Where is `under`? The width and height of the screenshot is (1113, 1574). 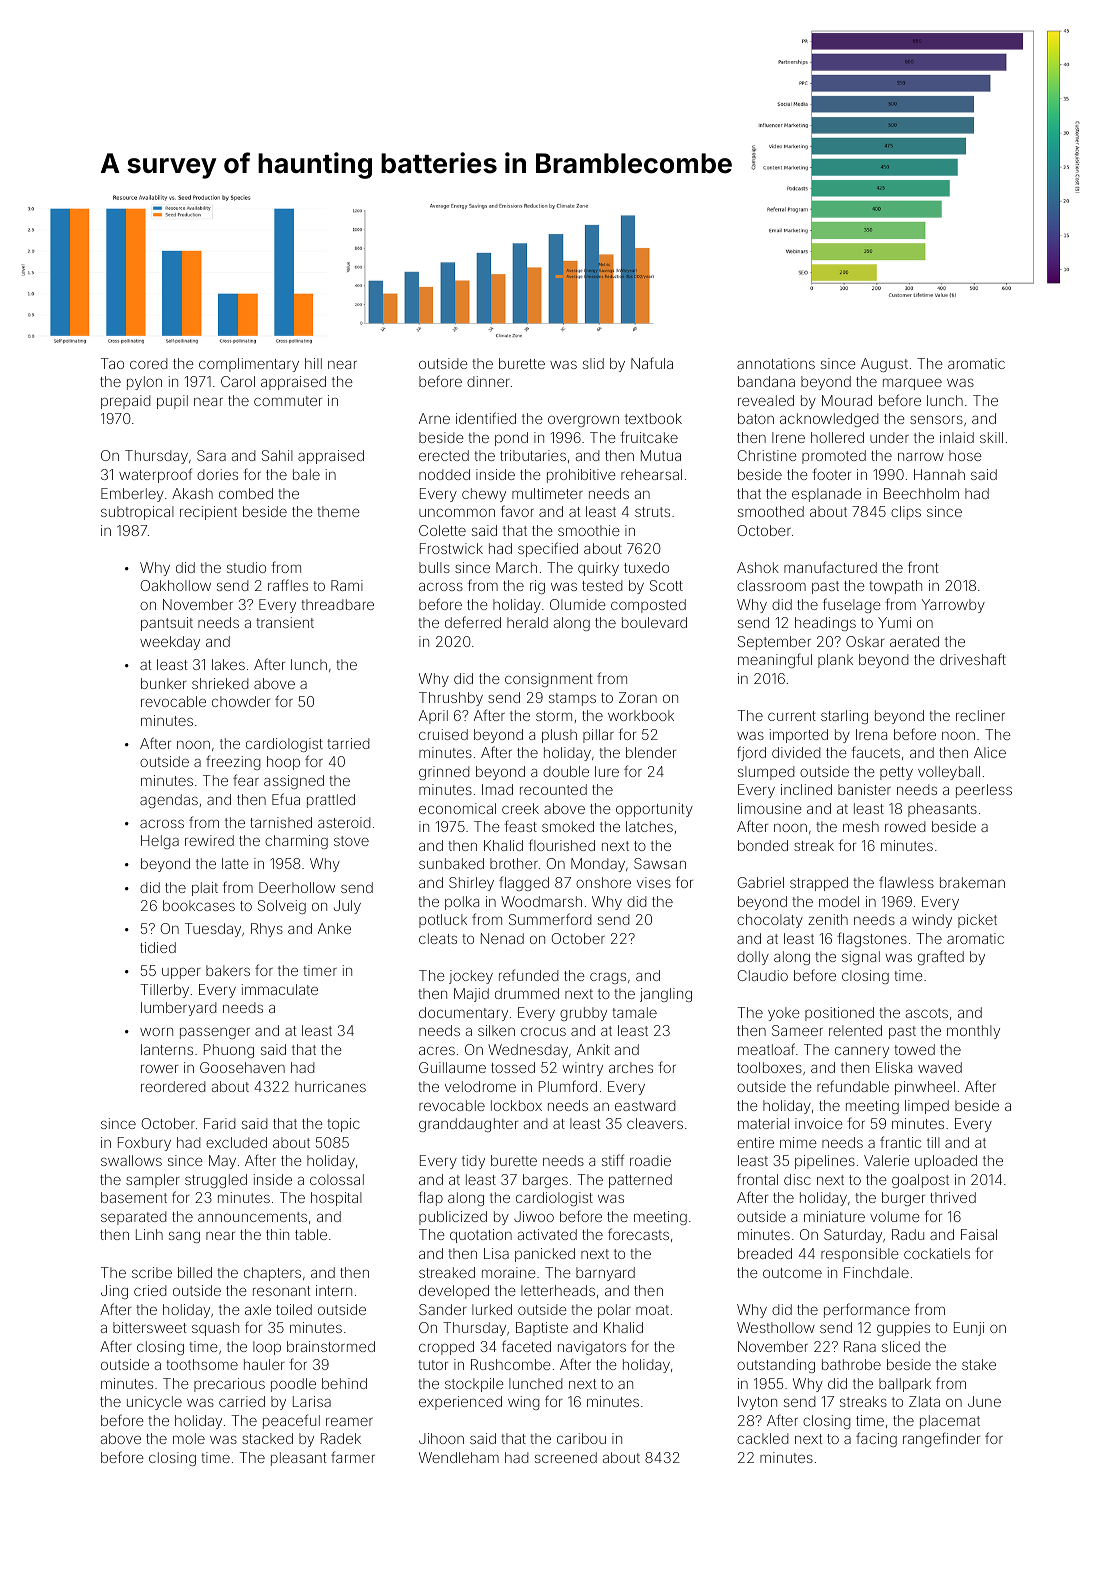
under is located at coordinates (889, 437).
